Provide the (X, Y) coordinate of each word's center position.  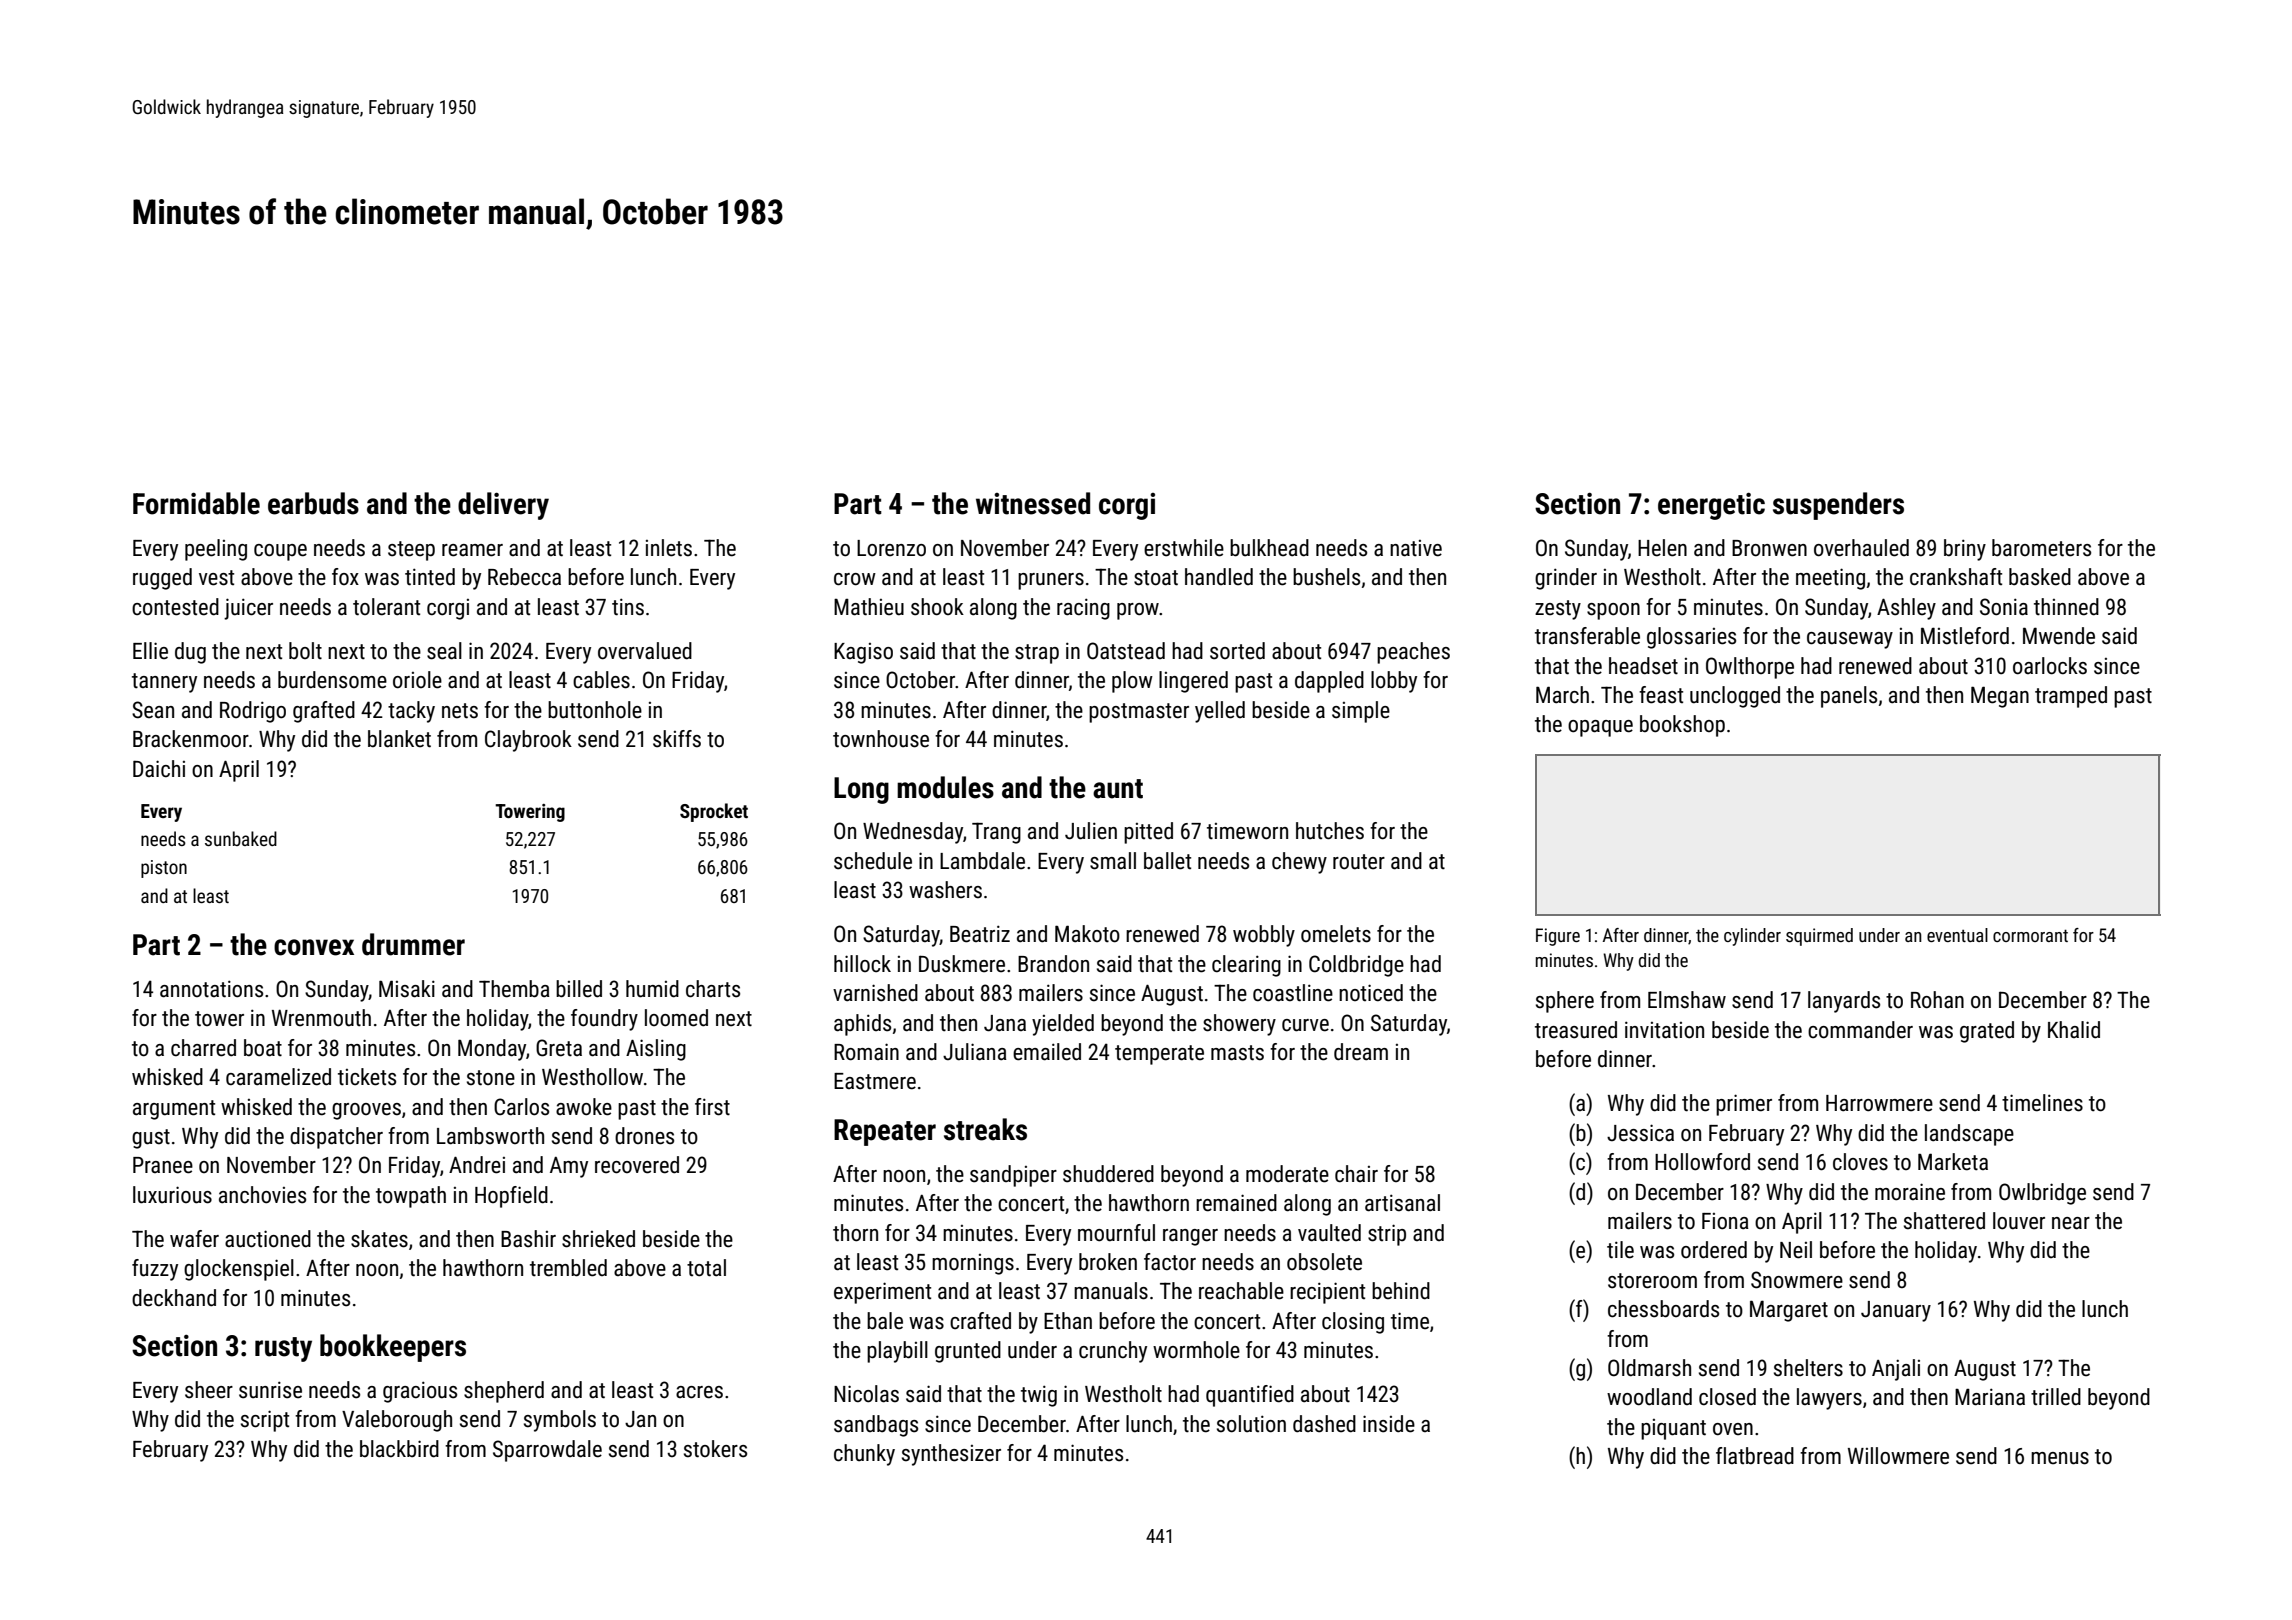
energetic (1711, 506)
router (1359, 862)
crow (855, 579)
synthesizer (951, 1455)
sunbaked (241, 838)
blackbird (399, 1449)
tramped (2071, 697)
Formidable (196, 503)
